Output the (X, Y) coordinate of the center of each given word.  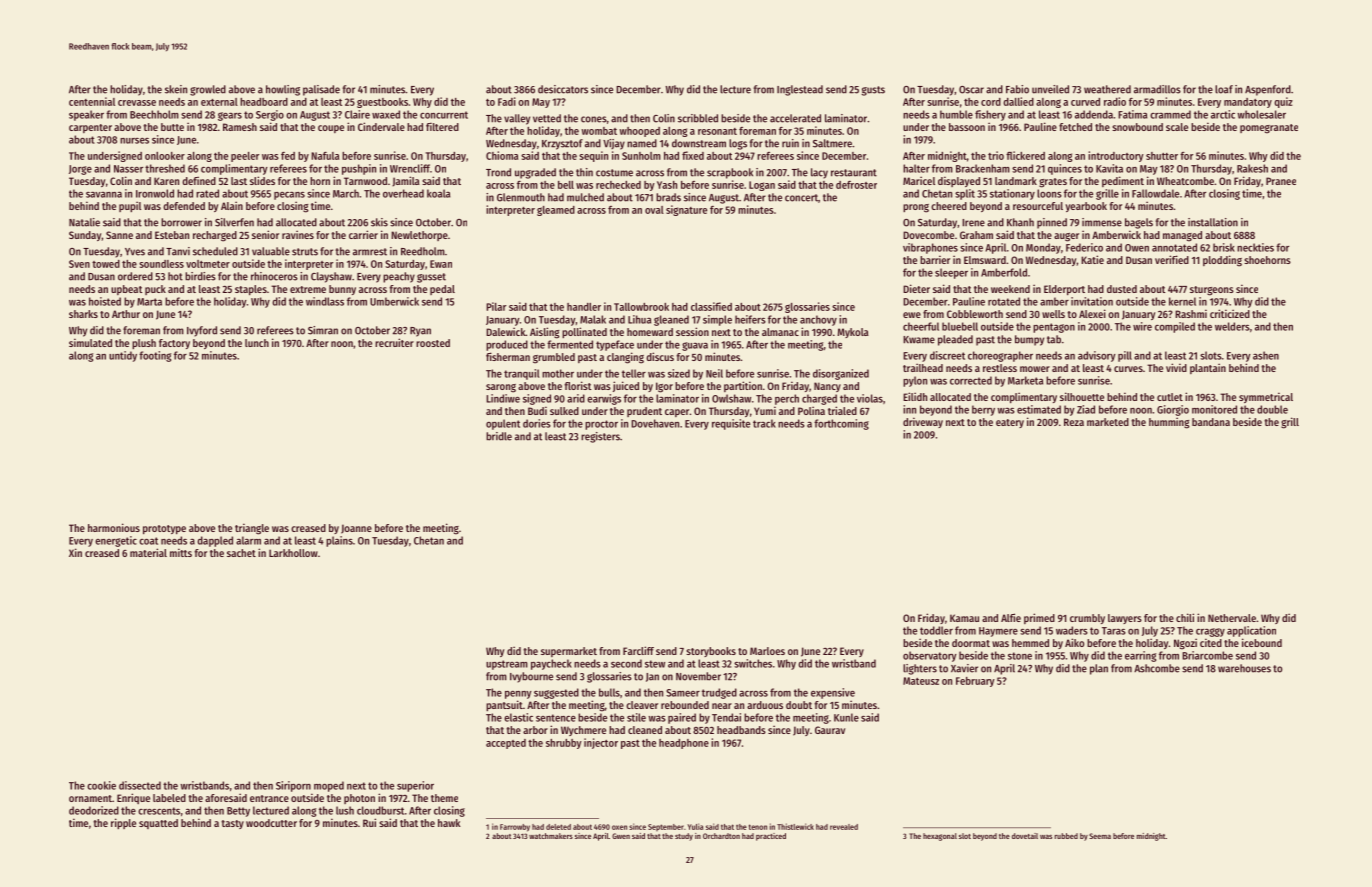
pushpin (359, 169)
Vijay (614, 144)
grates (1053, 183)
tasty (232, 824)
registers (600, 437)
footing (155, 356)
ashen (1266, 355)
